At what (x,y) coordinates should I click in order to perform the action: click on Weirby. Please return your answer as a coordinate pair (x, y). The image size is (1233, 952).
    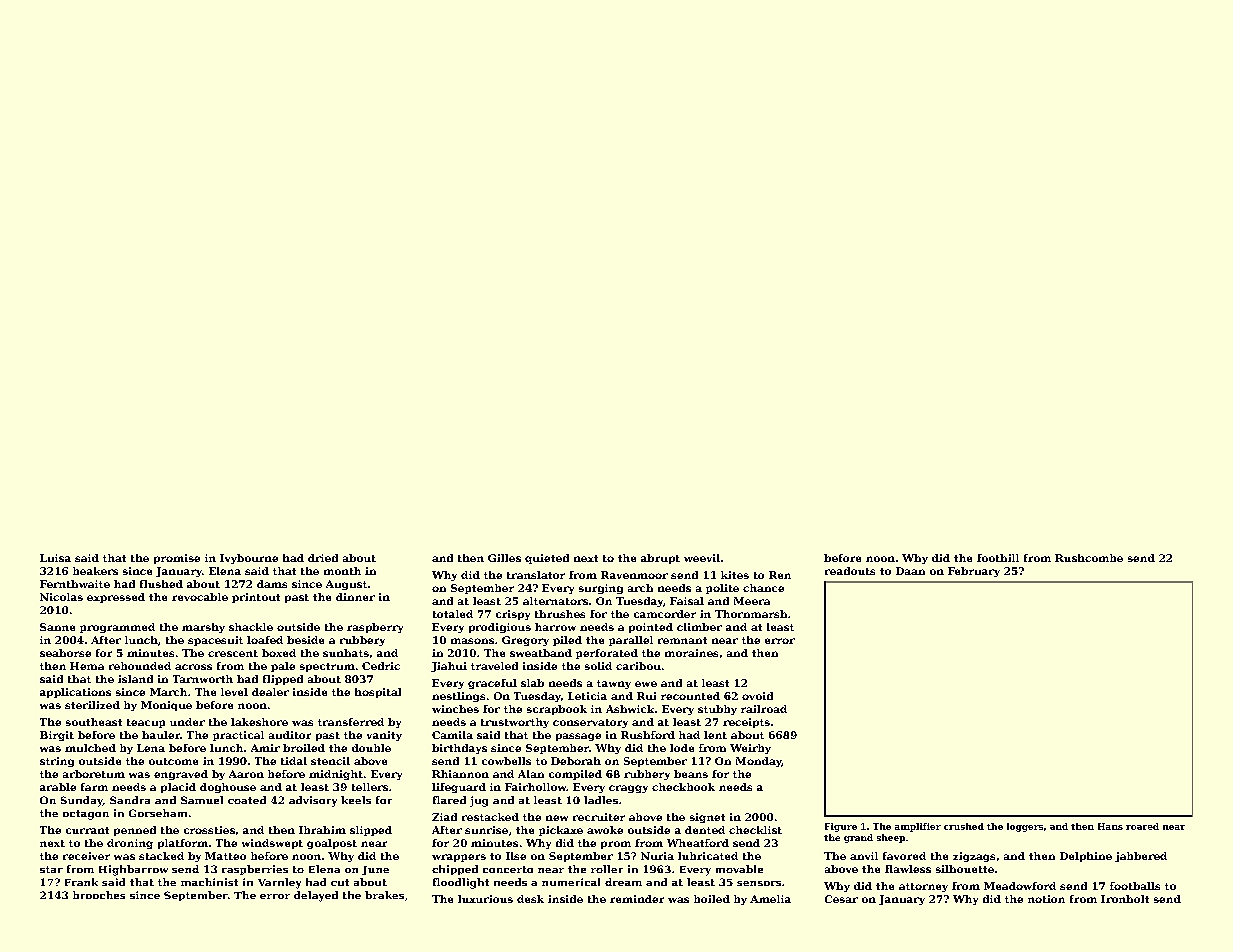
    Looking at the image, I should click on (750, 749).
